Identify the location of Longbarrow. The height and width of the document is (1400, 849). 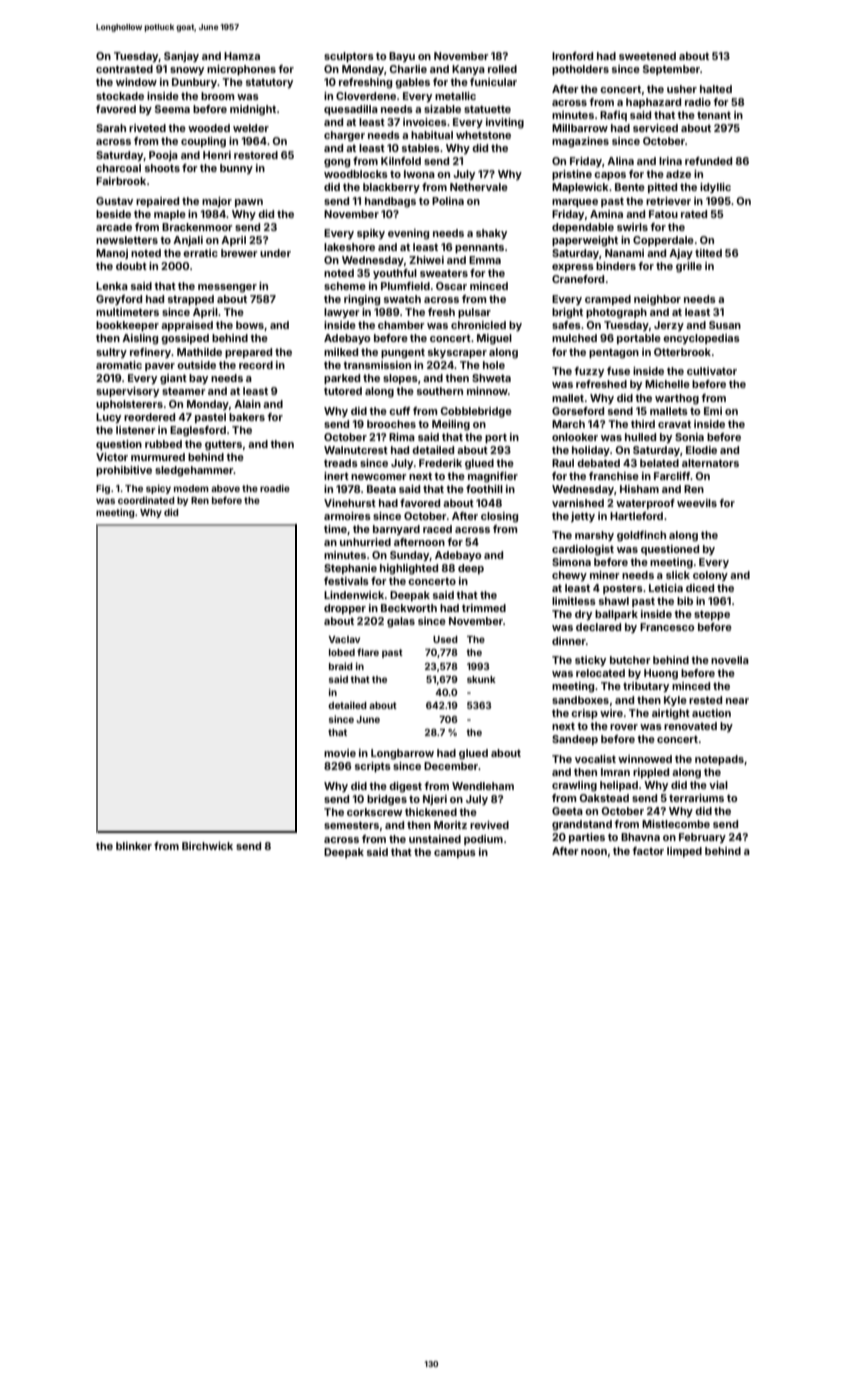
(402, 754).
